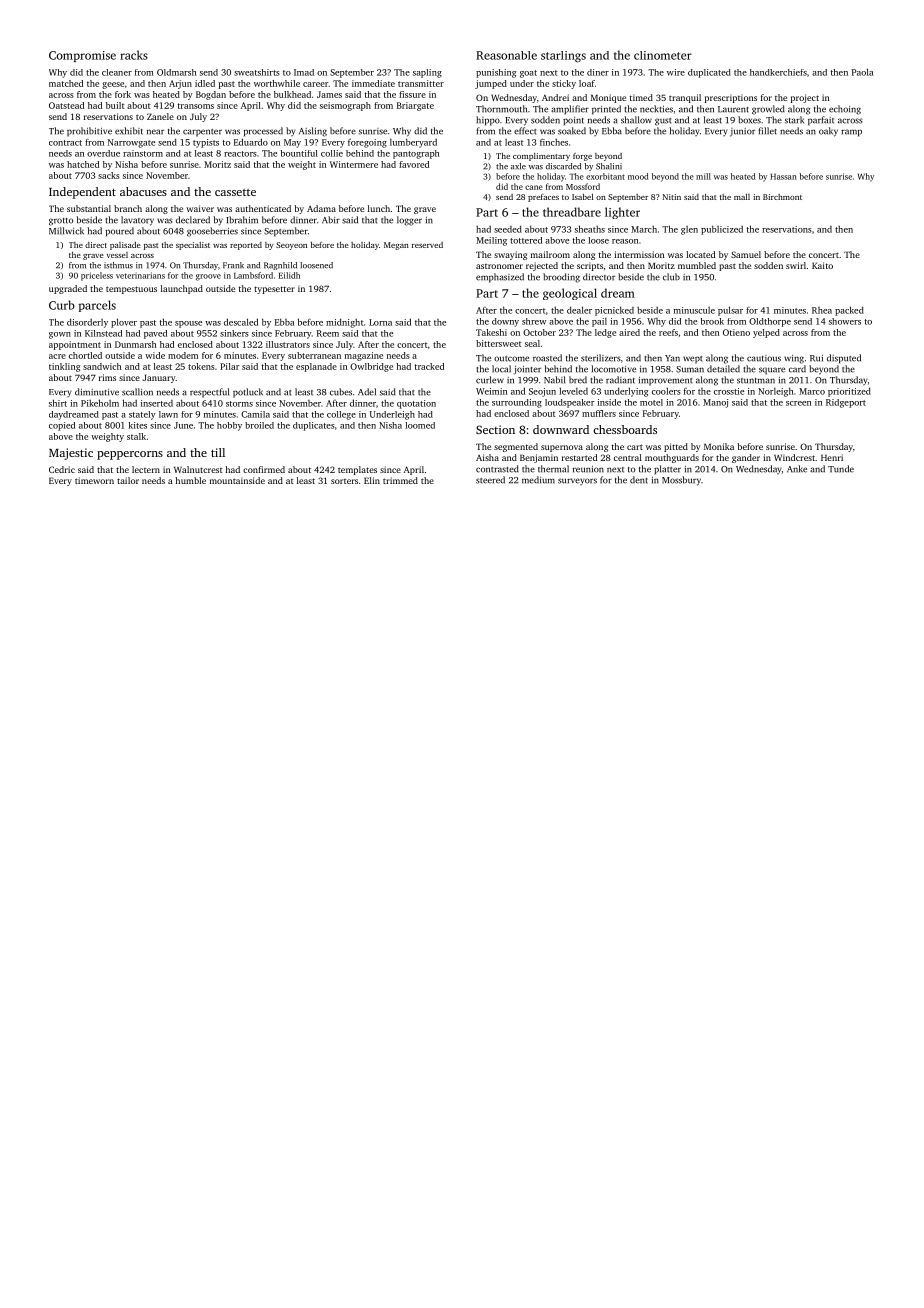 This screenshot has width=924, height=1308. Describe the element at coordinates (130, 455) in the screenshot. I see `peppercorns` at that location.
